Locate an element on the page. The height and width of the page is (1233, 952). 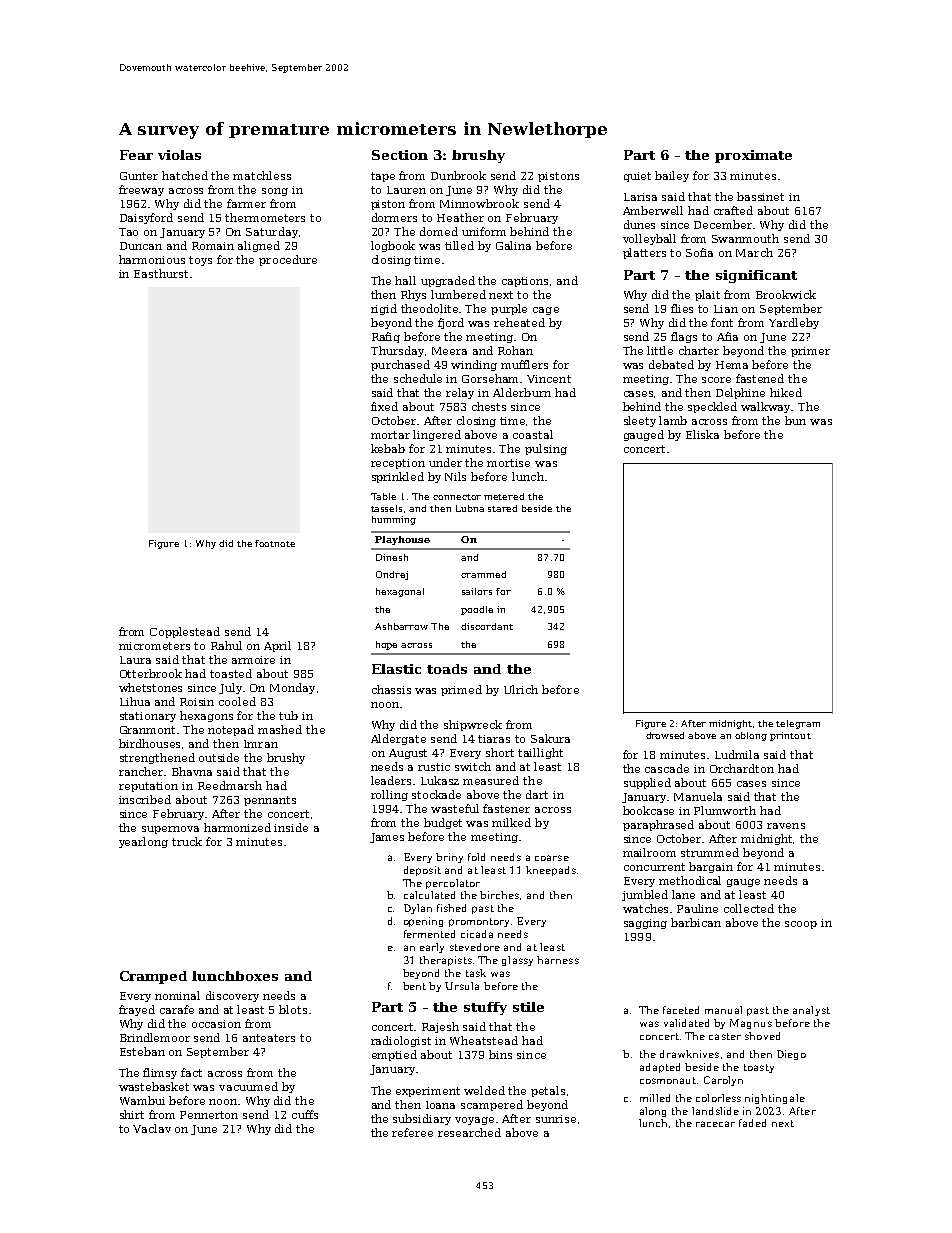
April is located at coordinates (277, 646).
